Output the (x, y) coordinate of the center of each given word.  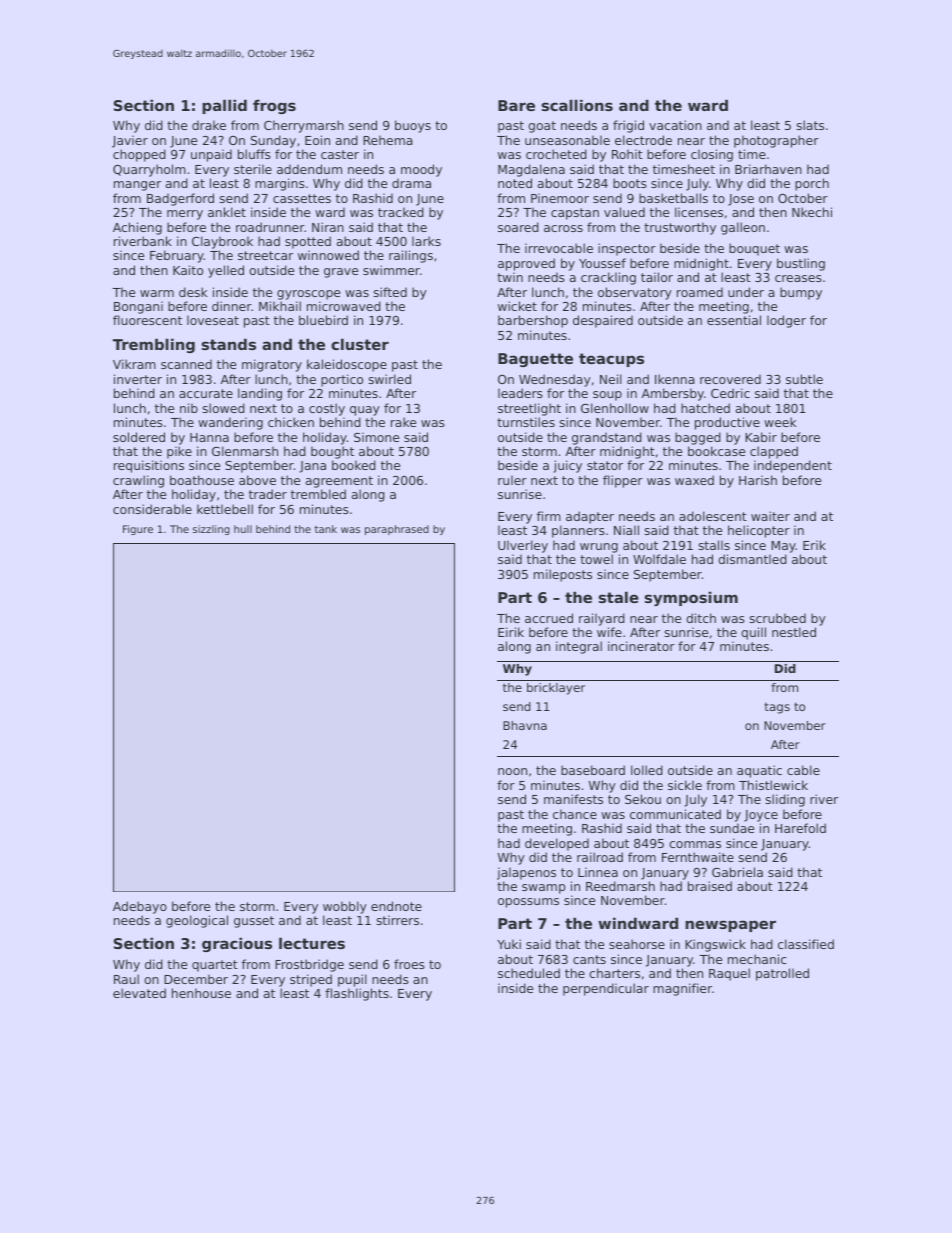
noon (512, 771)
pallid (224, 106)
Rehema (388, 140)
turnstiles (526, 422)
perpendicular (606, 989)
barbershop (533, 321)
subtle (804, 379)
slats (810, 125)
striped (311, 980)
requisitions (149, 466)
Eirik (511, 632)
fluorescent (147, 320)
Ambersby (673, 394)
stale (619, 597)
